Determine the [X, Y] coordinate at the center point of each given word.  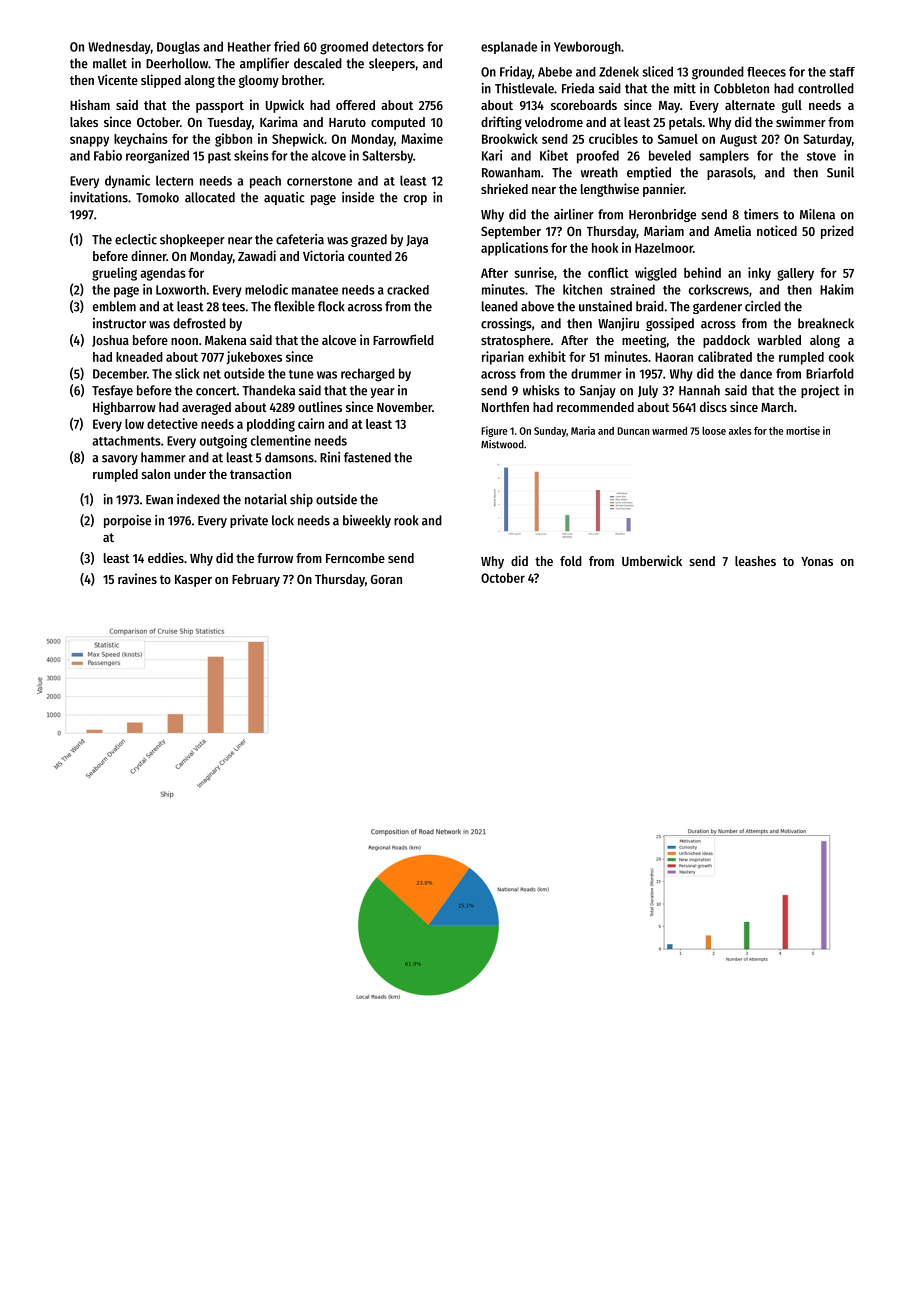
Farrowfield [403, 339]
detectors [398, 46]
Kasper [193, 581]
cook [841, 357]
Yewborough [587, 47]
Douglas [178, 47]
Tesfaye [112, 391]
